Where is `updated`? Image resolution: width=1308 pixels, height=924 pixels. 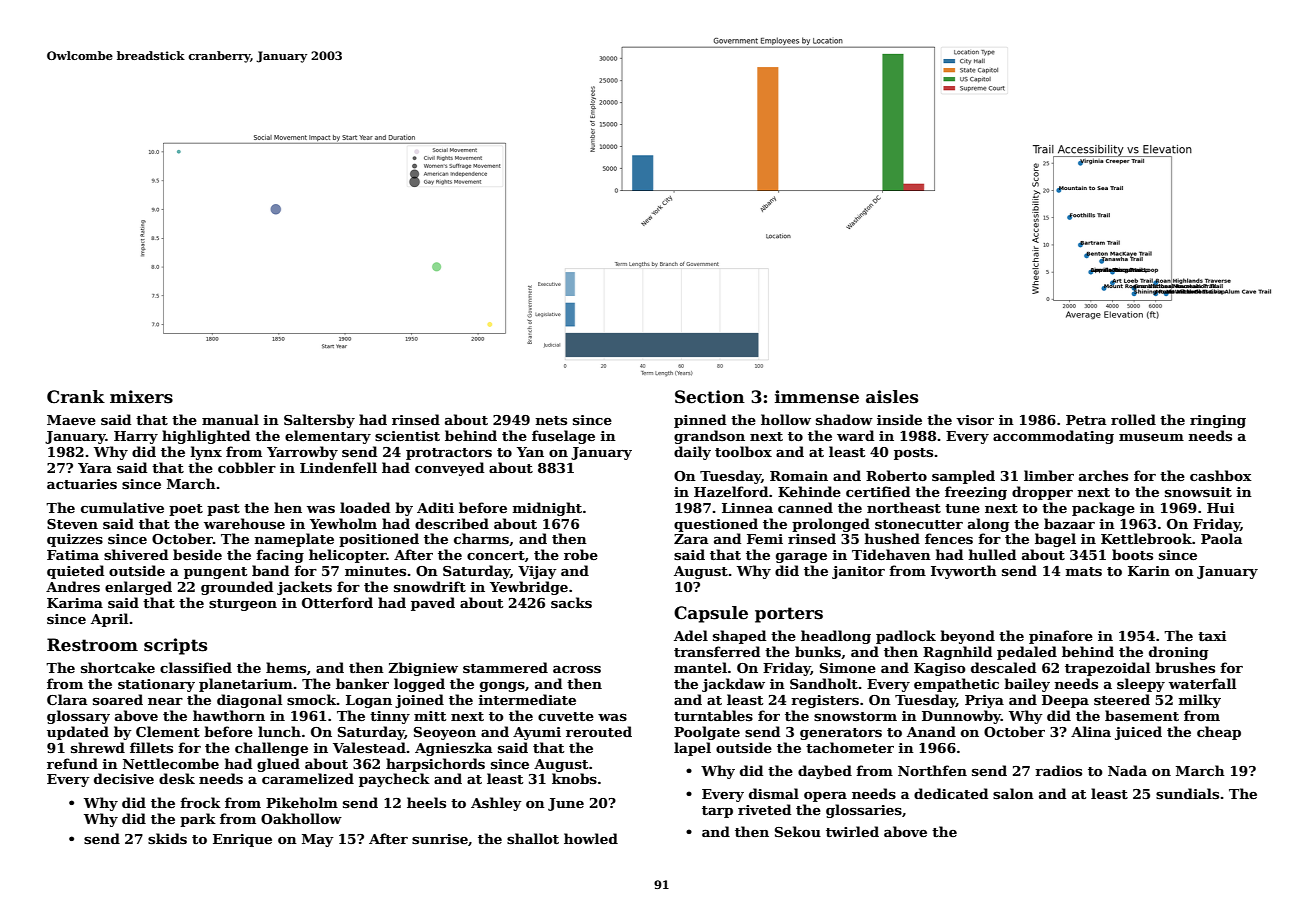 updated is located at coordinates (78, 733).
